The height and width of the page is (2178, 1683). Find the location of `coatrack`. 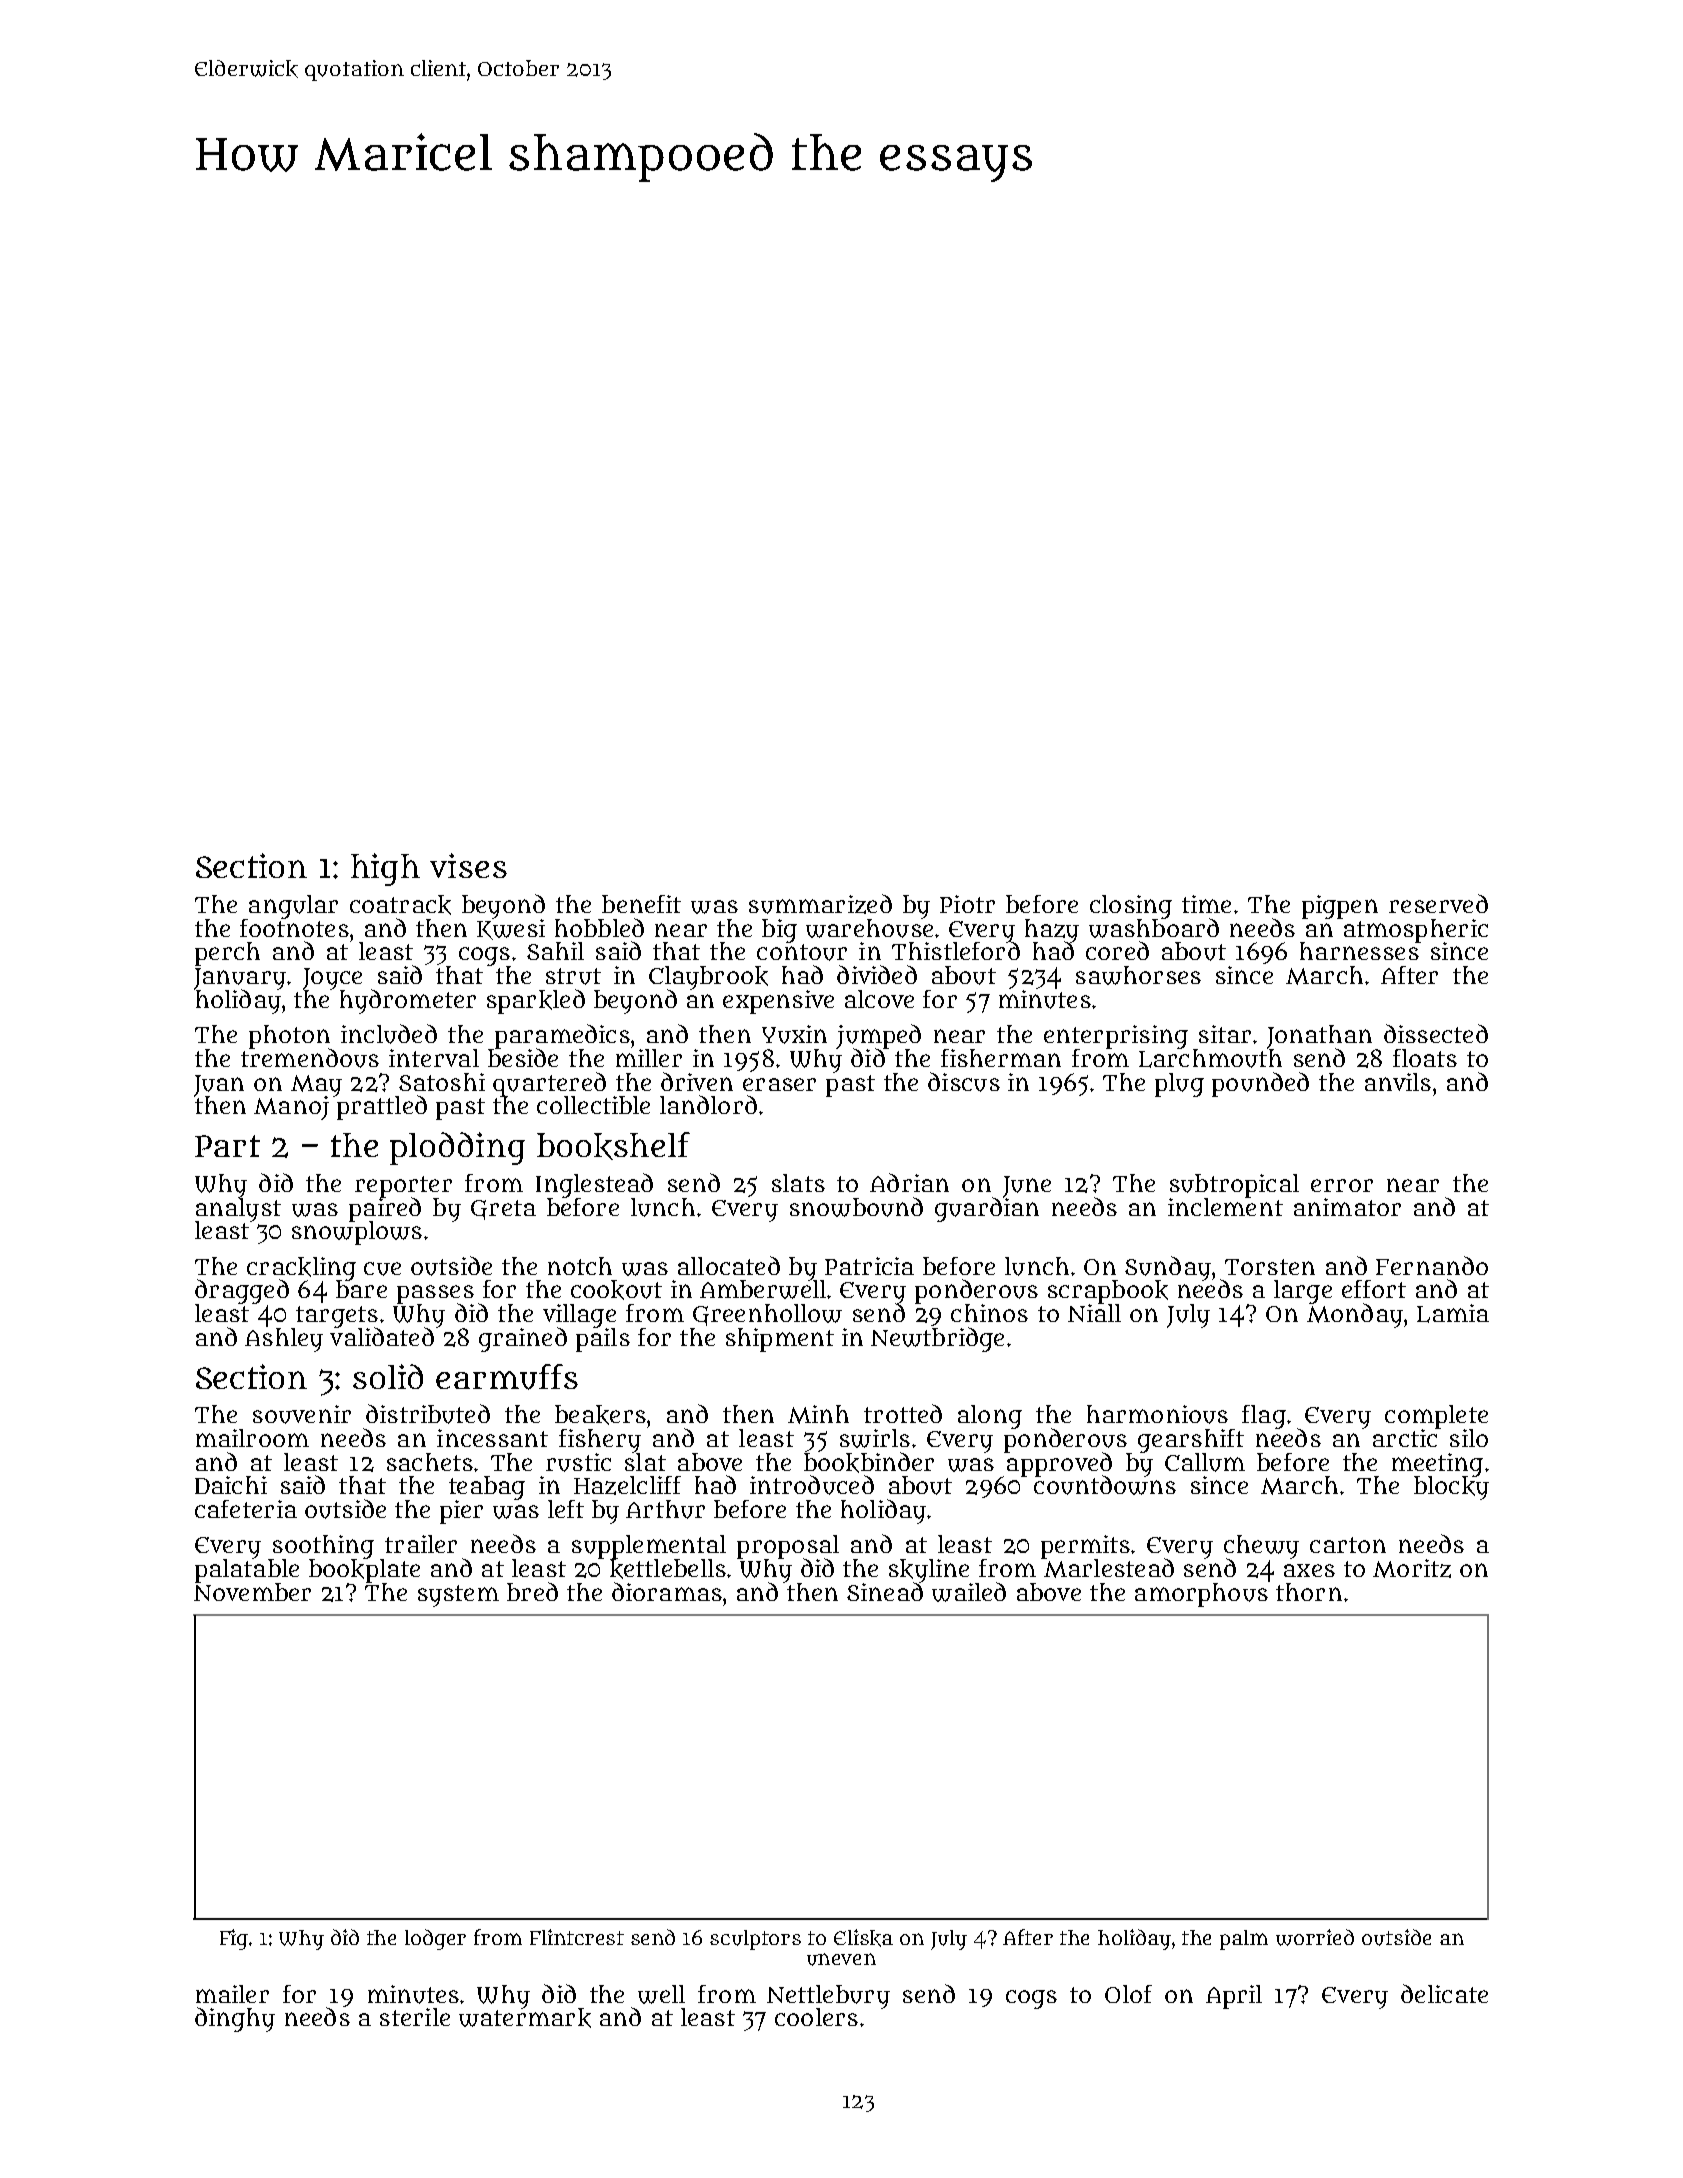

coatrack is located at coordinates (400, 905).
